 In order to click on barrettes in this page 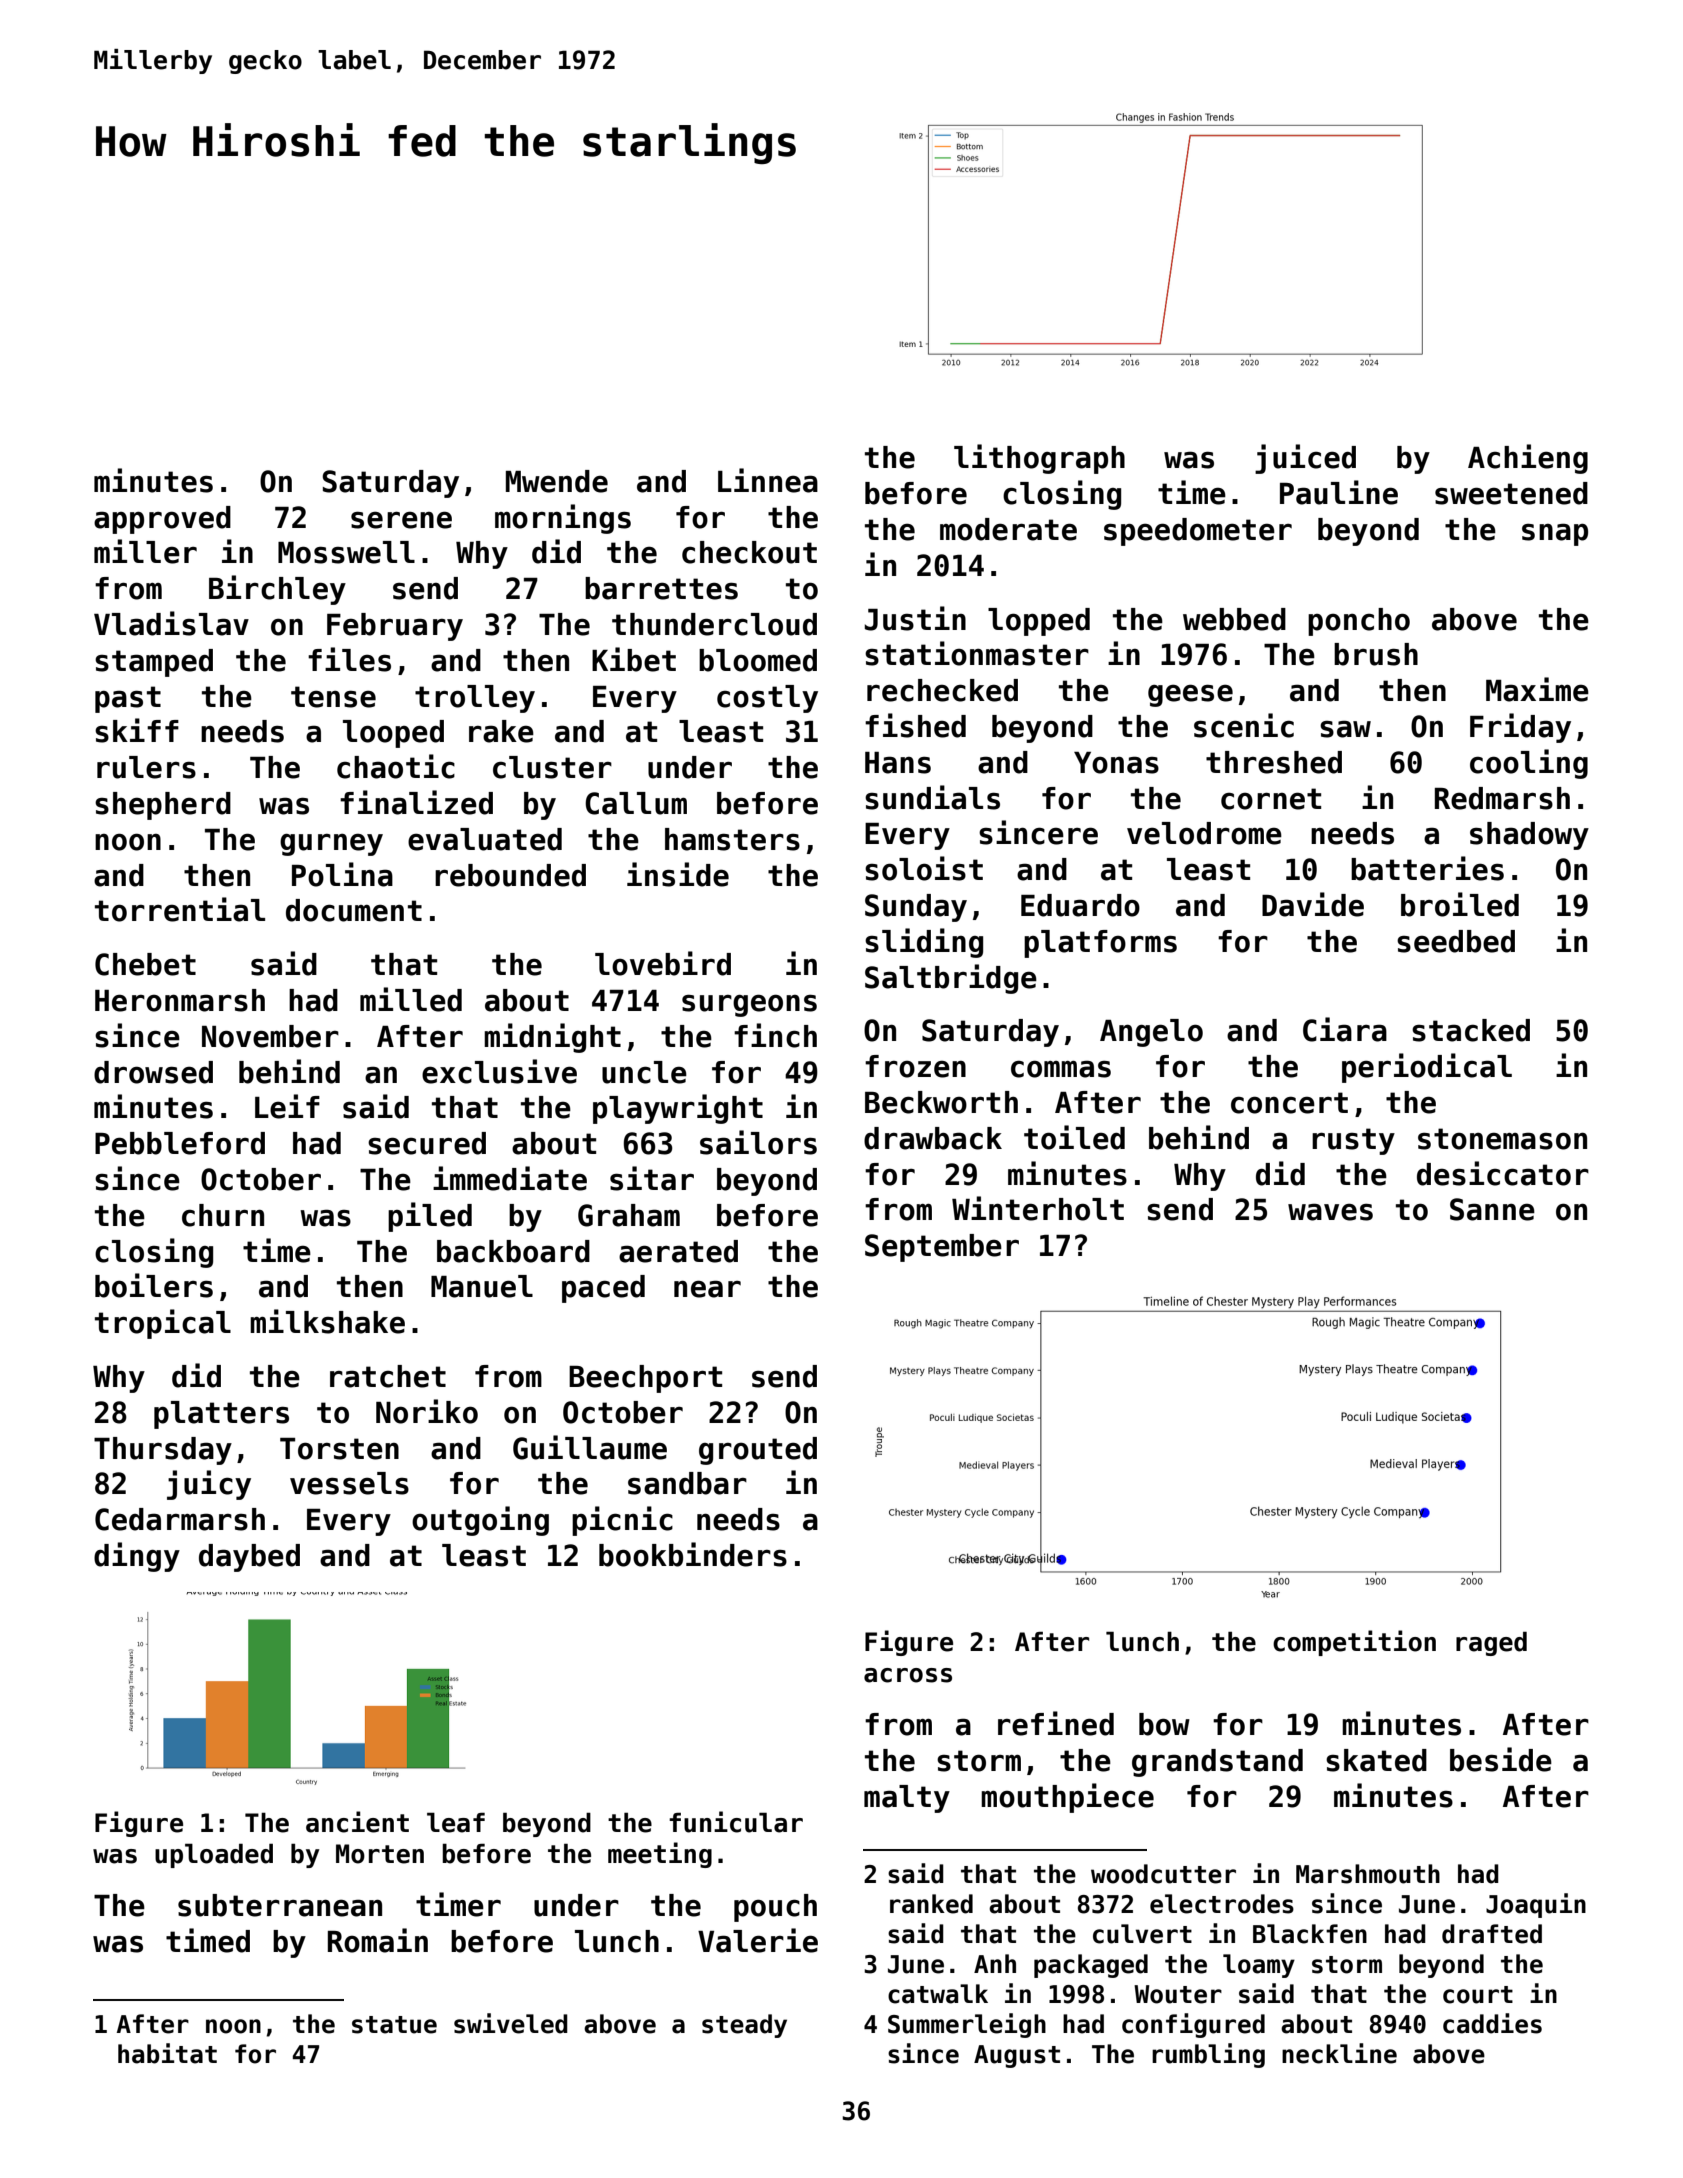, I will do `click(661, 588)`.
